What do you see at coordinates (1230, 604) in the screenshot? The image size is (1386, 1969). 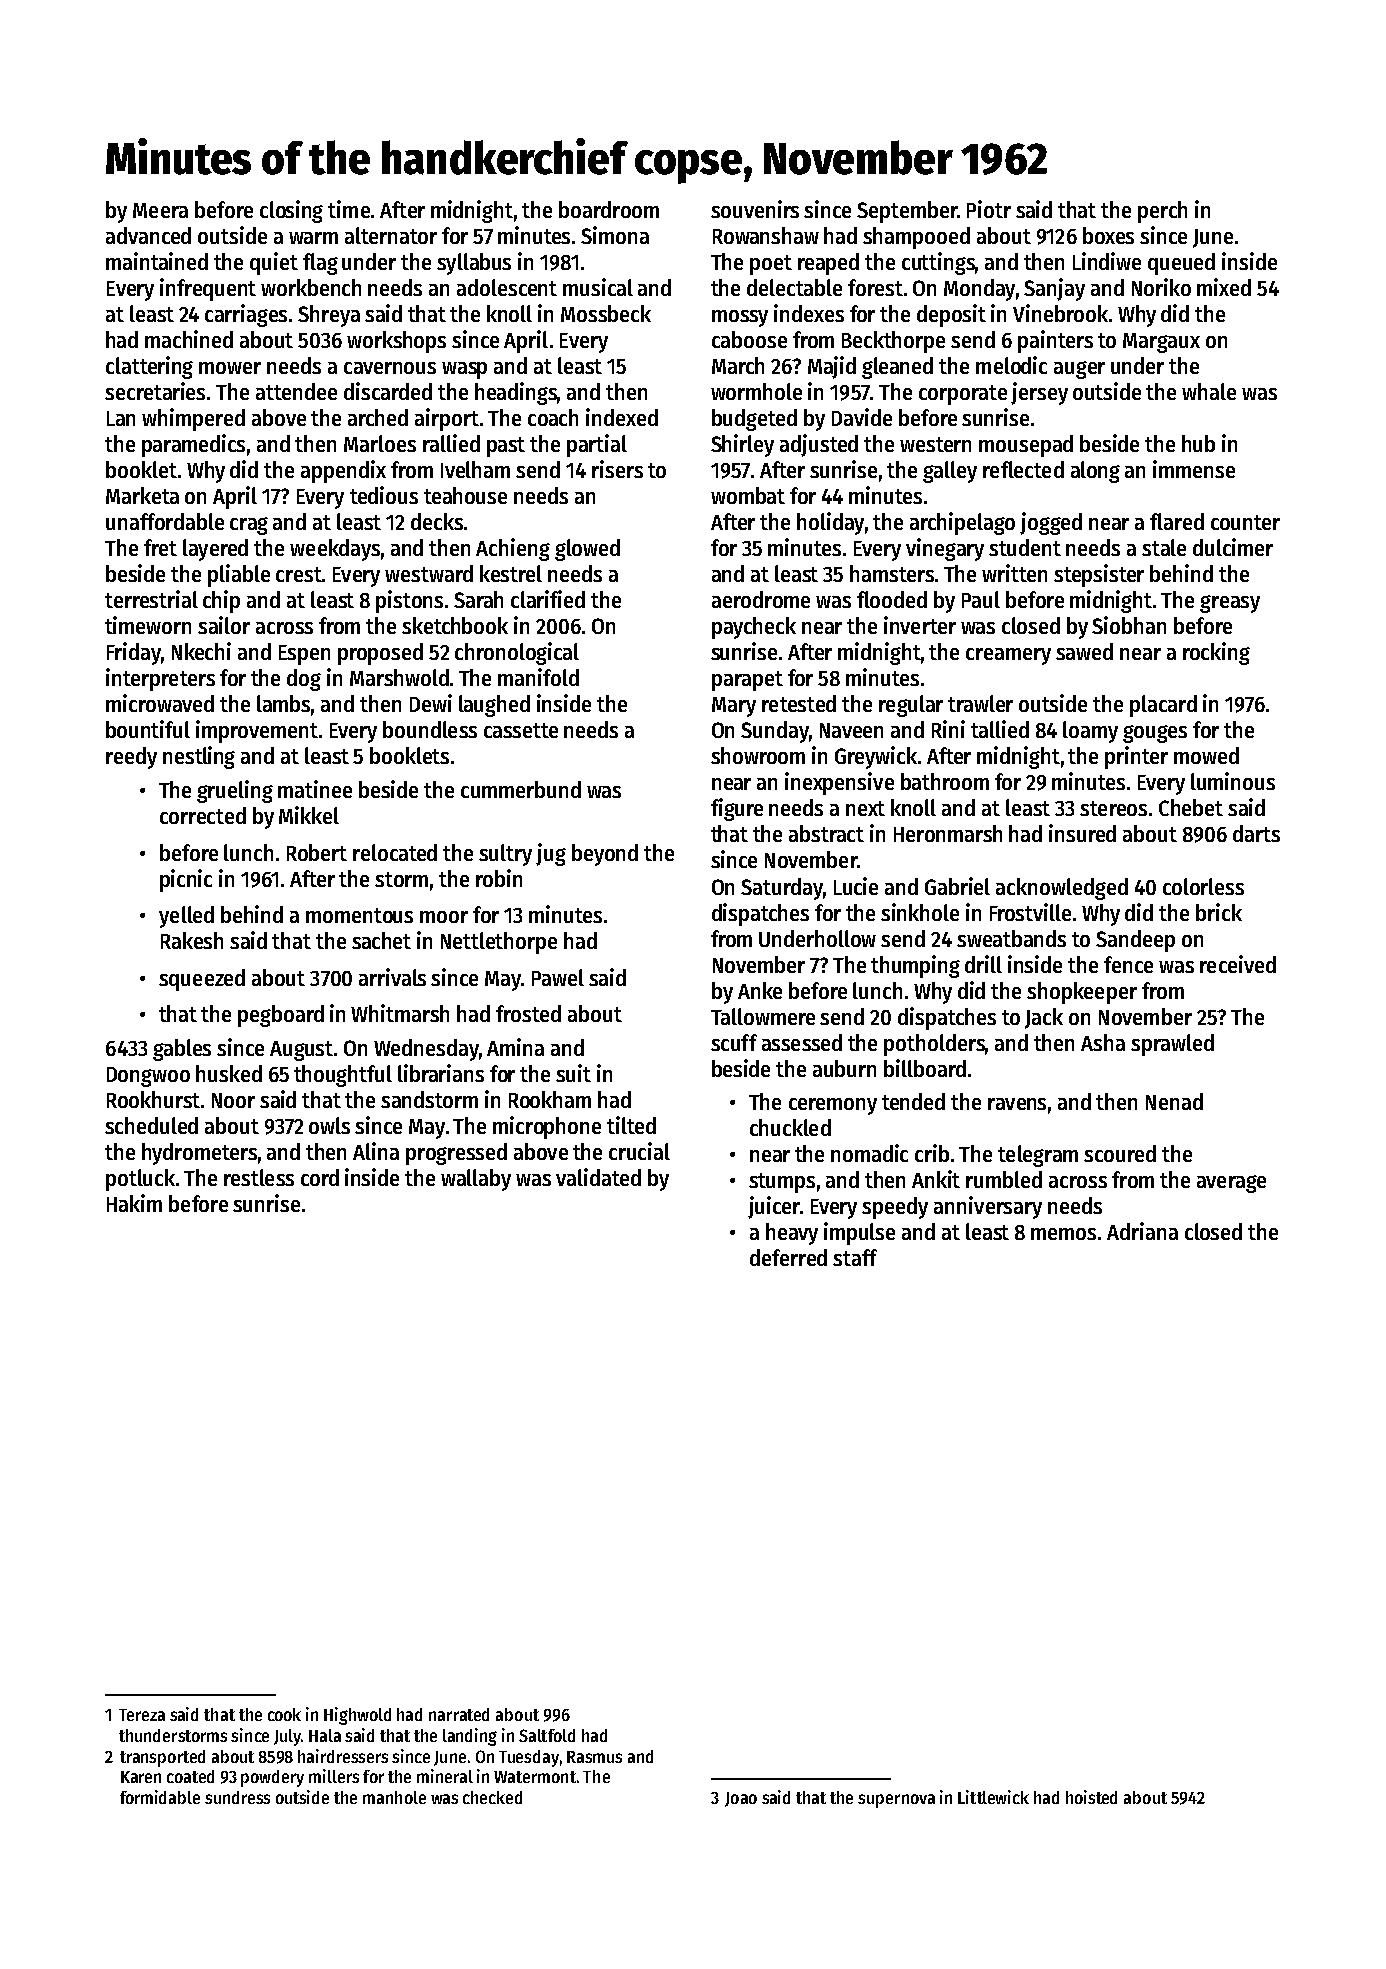 I see `greasy` at bounding box center [1230, 604].
